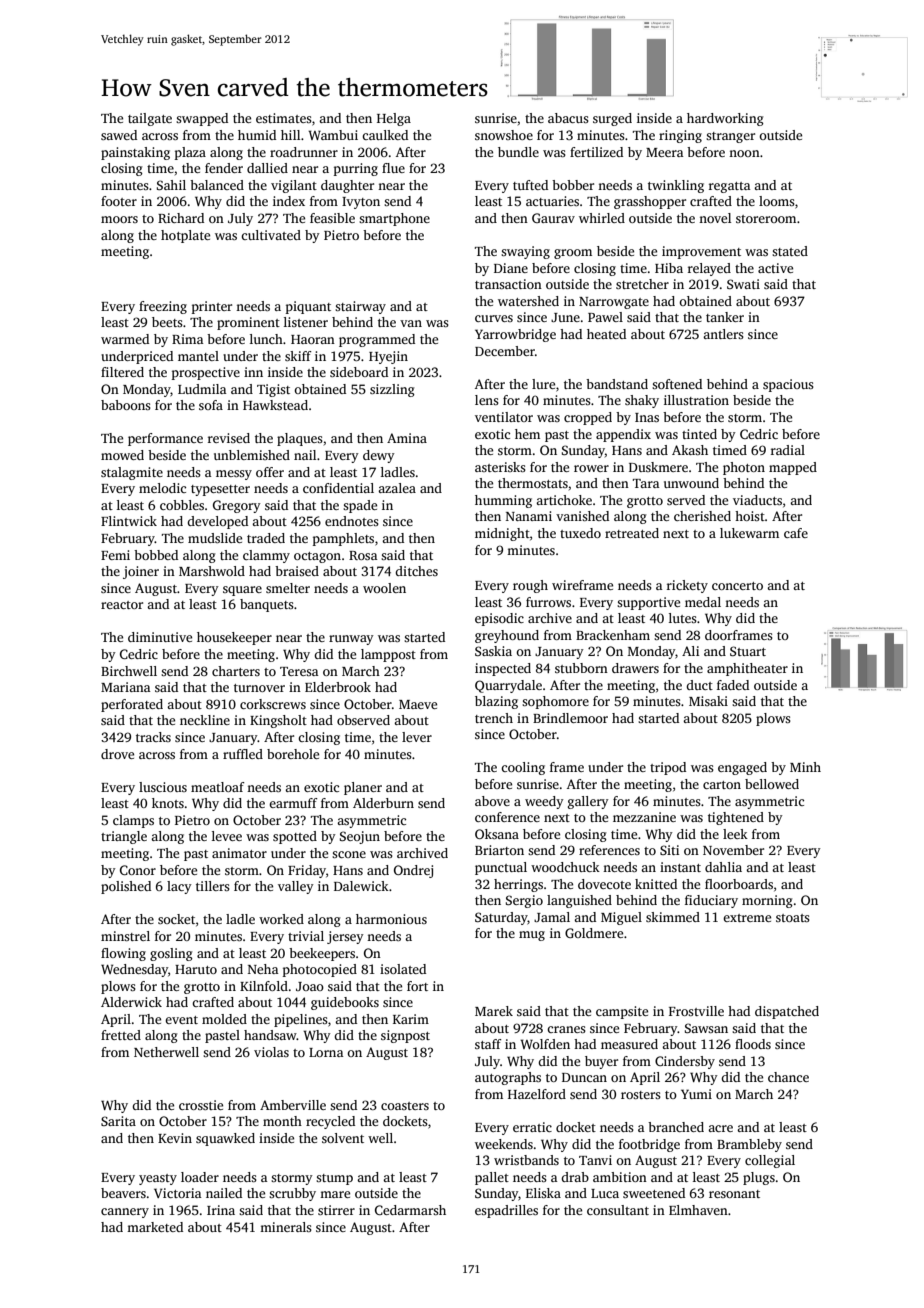 This document has height=1308, width=924. Describe the element at coordinates (775, 268) in the document. I see `active` at that location.
